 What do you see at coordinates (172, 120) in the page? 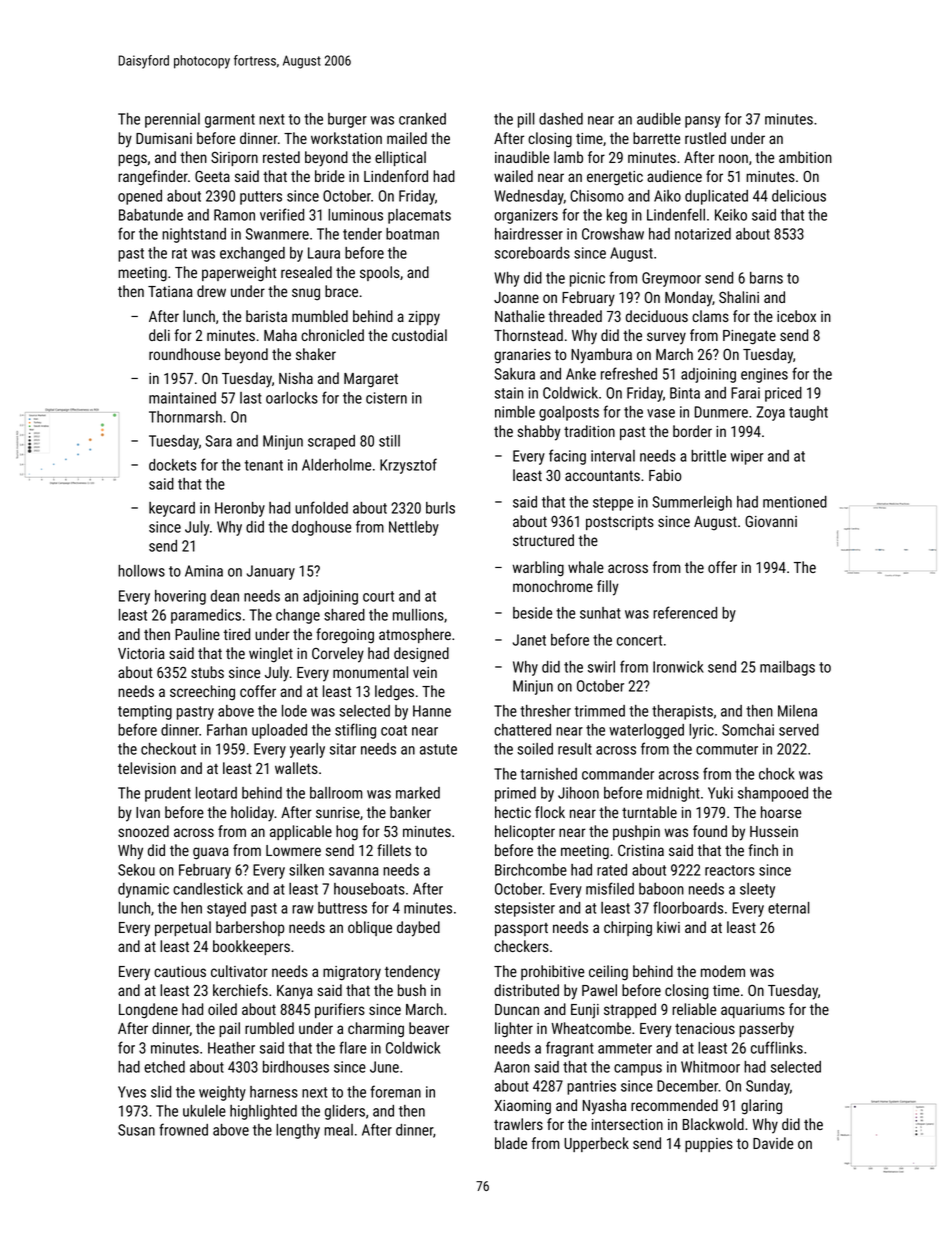
I see `perennial` at bounding box center [172, 120].
